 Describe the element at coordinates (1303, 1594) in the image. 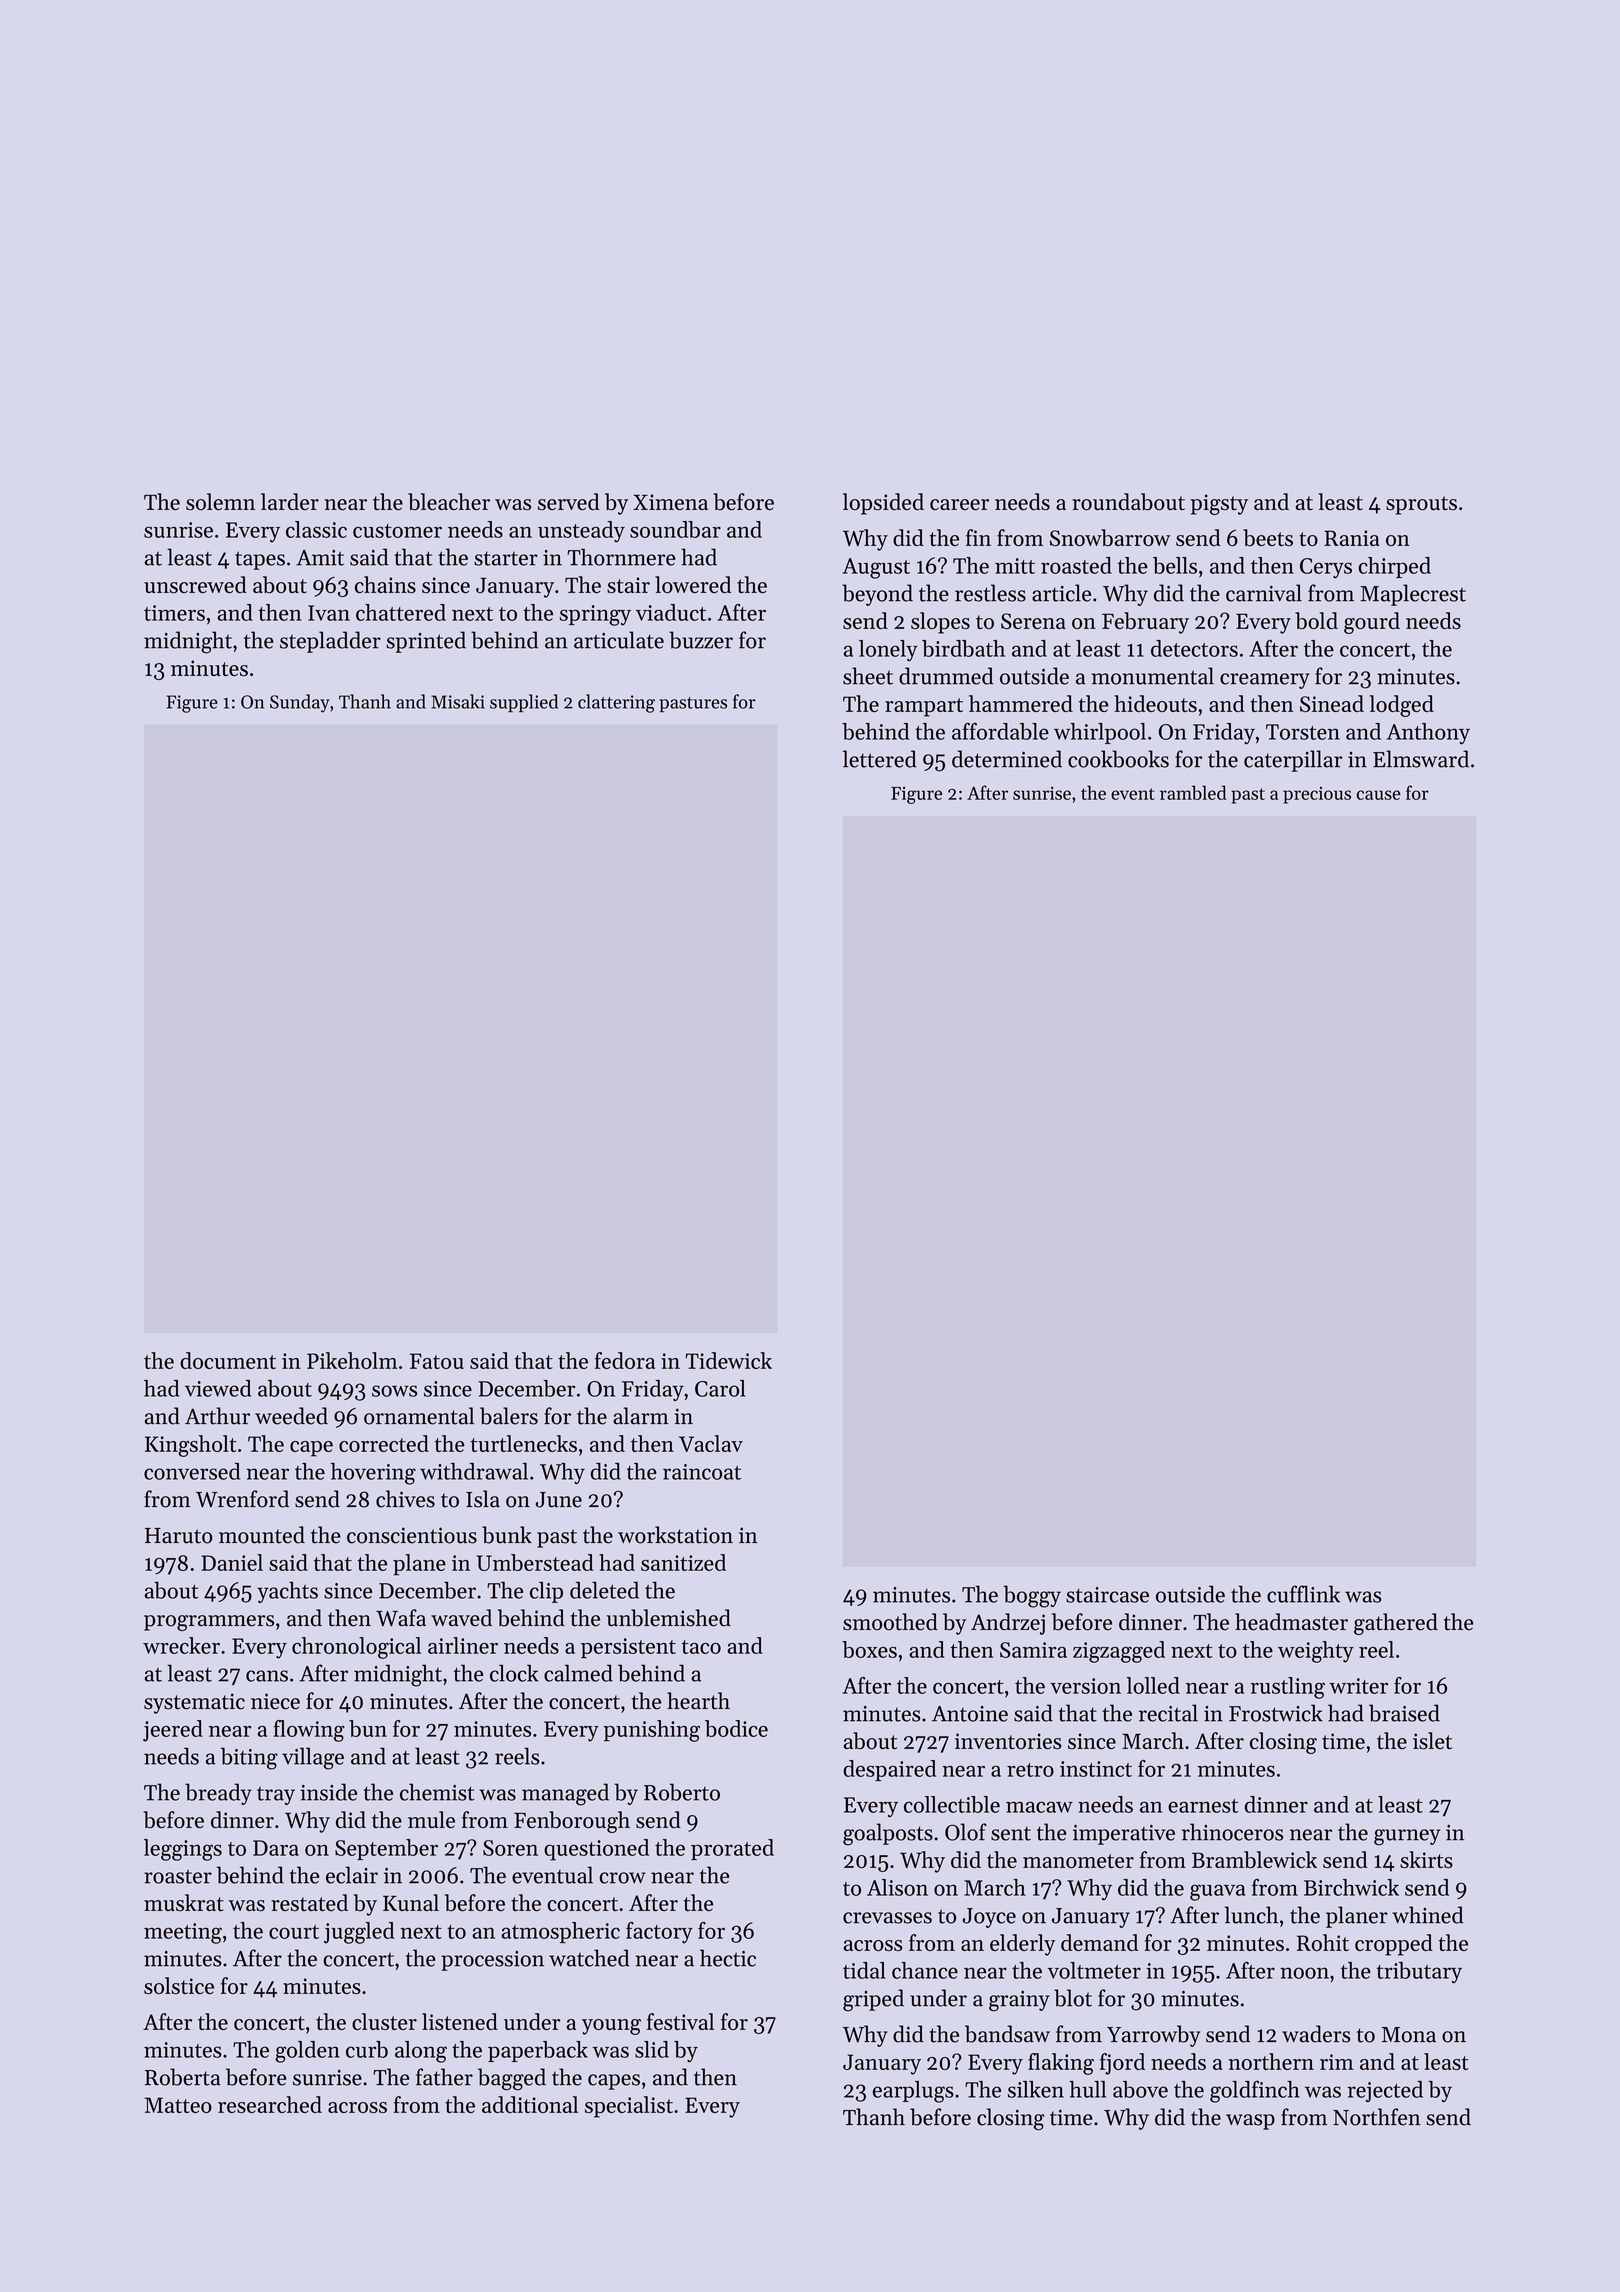

I see `cufflink` at that location.
